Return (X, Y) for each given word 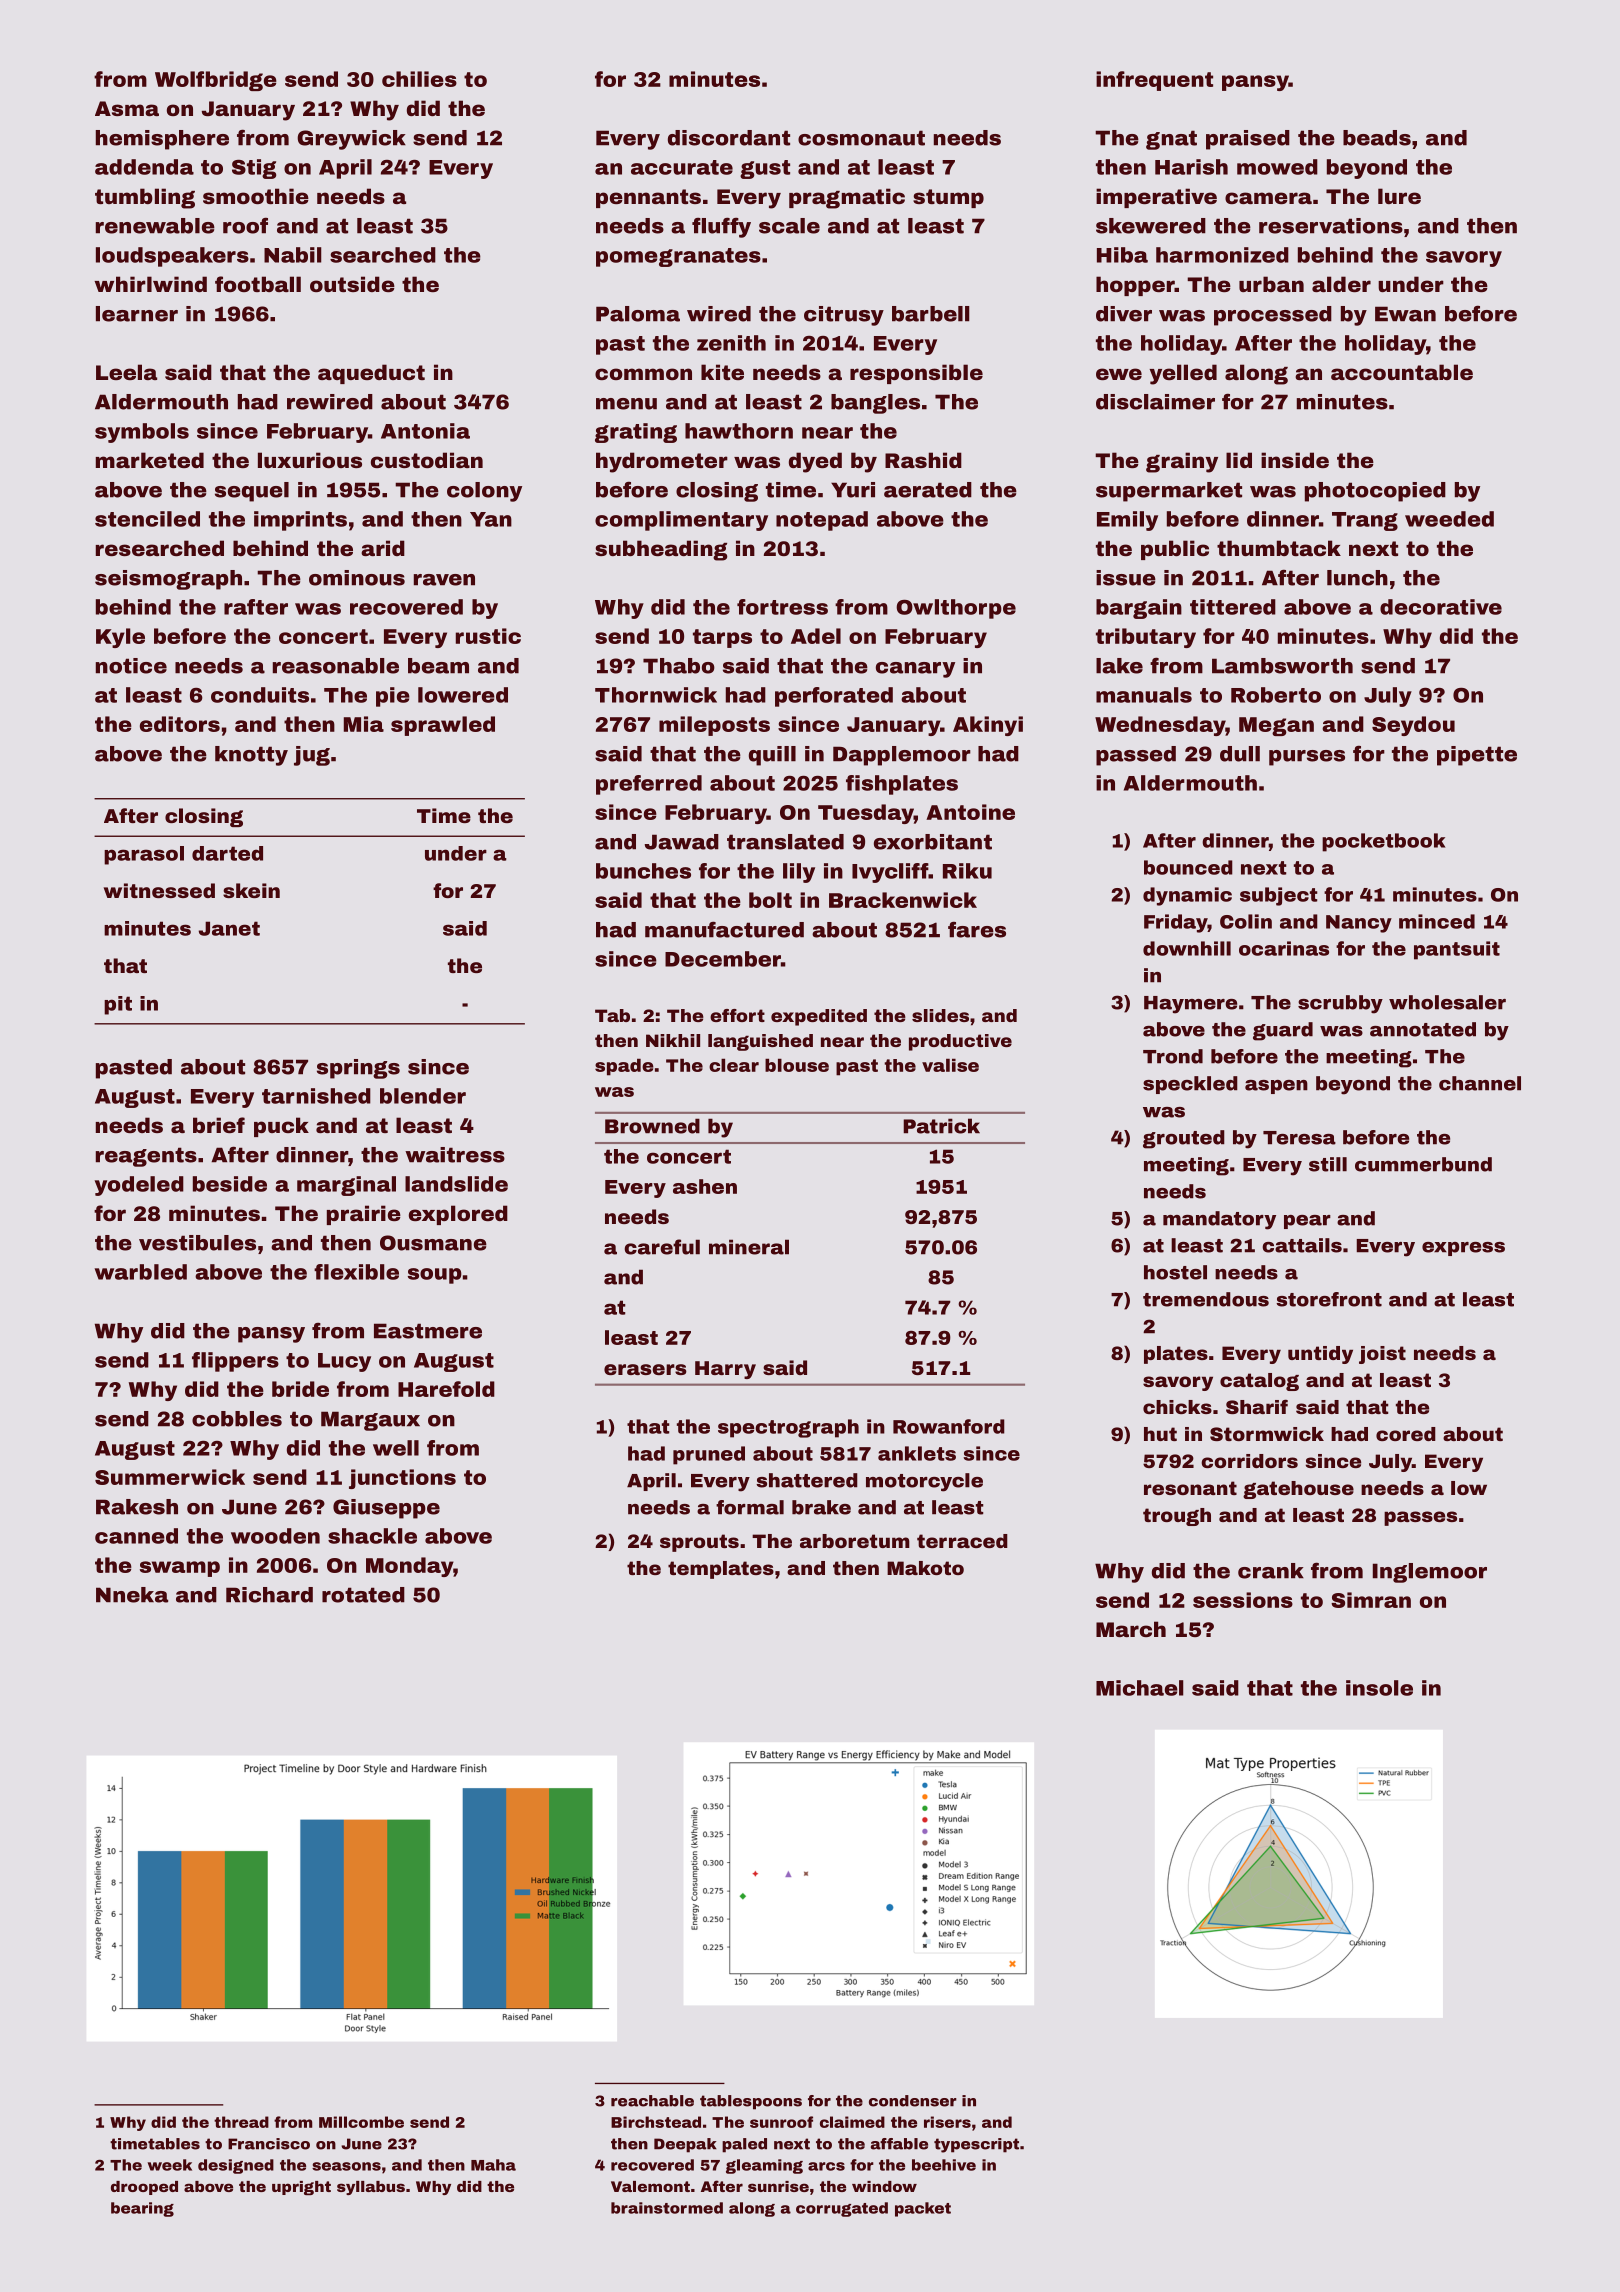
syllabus (371, 2188)
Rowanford (949, 1426)
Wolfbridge (216, 81)
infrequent (1154, 81)
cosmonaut (861, 138)
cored (1406, 1434)
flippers (235, 1362)
